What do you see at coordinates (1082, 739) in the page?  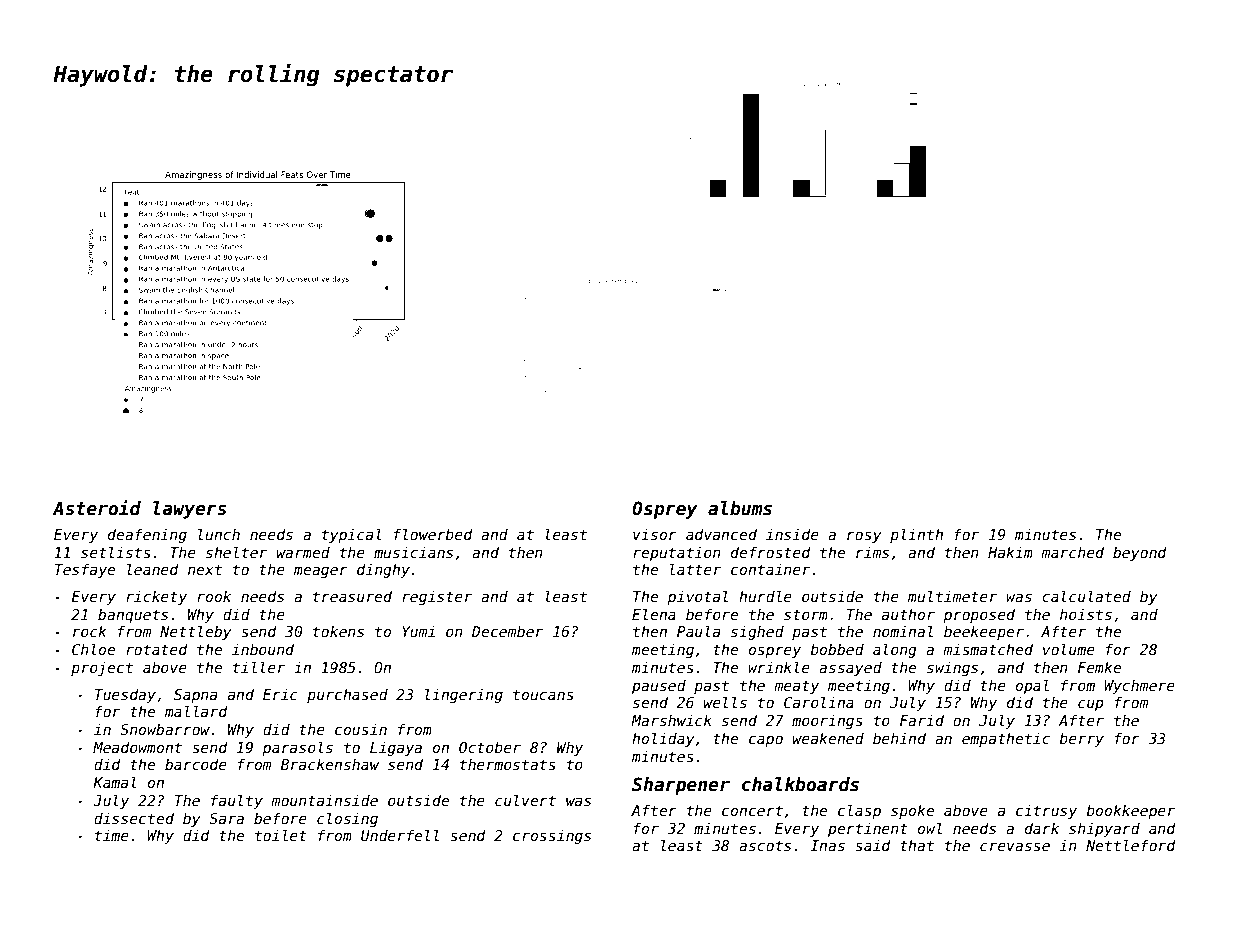 I see `berry` at bounding box center [1082, 739].
